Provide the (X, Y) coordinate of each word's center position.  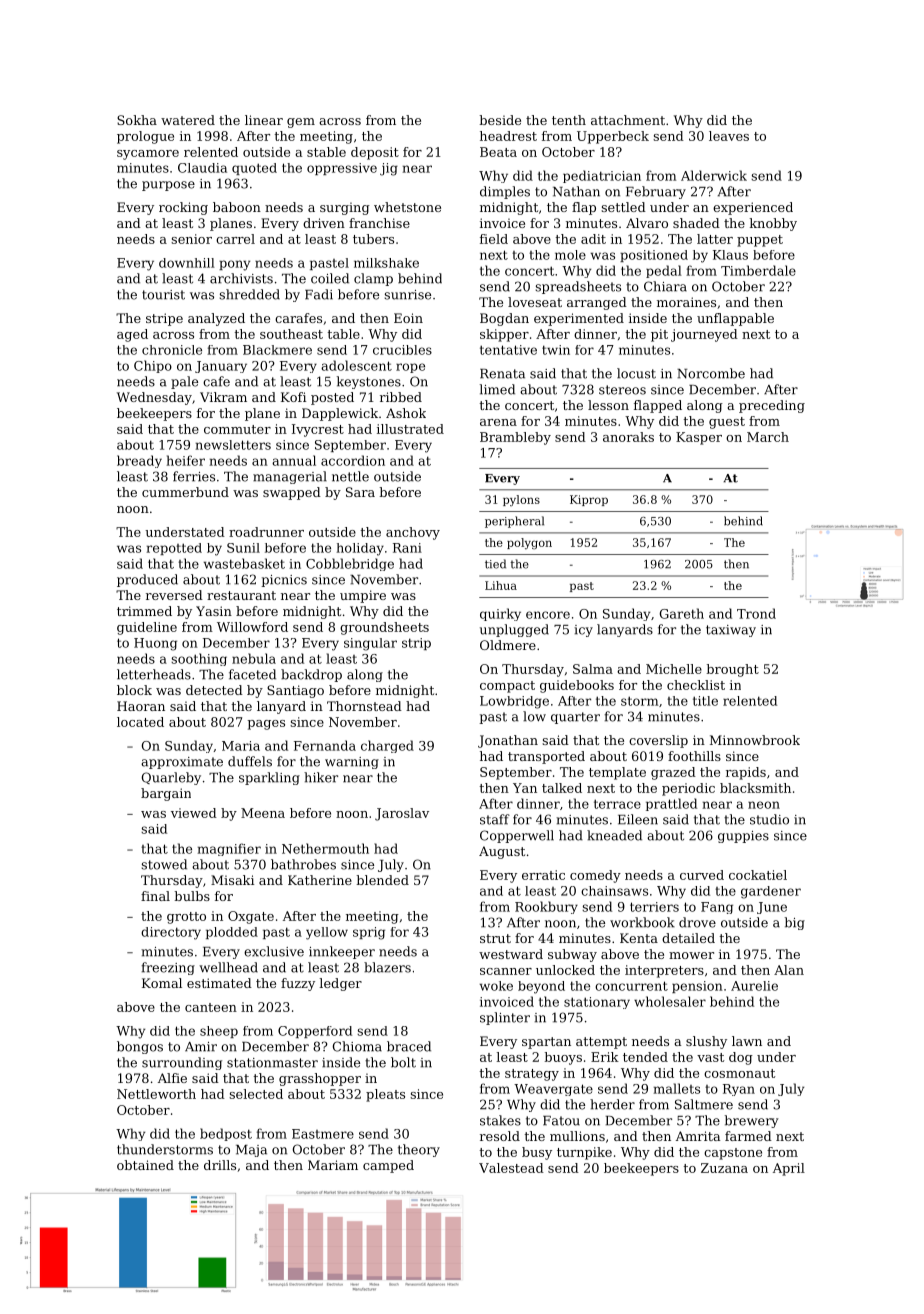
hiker (321, 777)
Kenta (639, 938)
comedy (595, 876)
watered (188, 120)
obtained (145, 1165)
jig (389, 169)
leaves (729, 136)
